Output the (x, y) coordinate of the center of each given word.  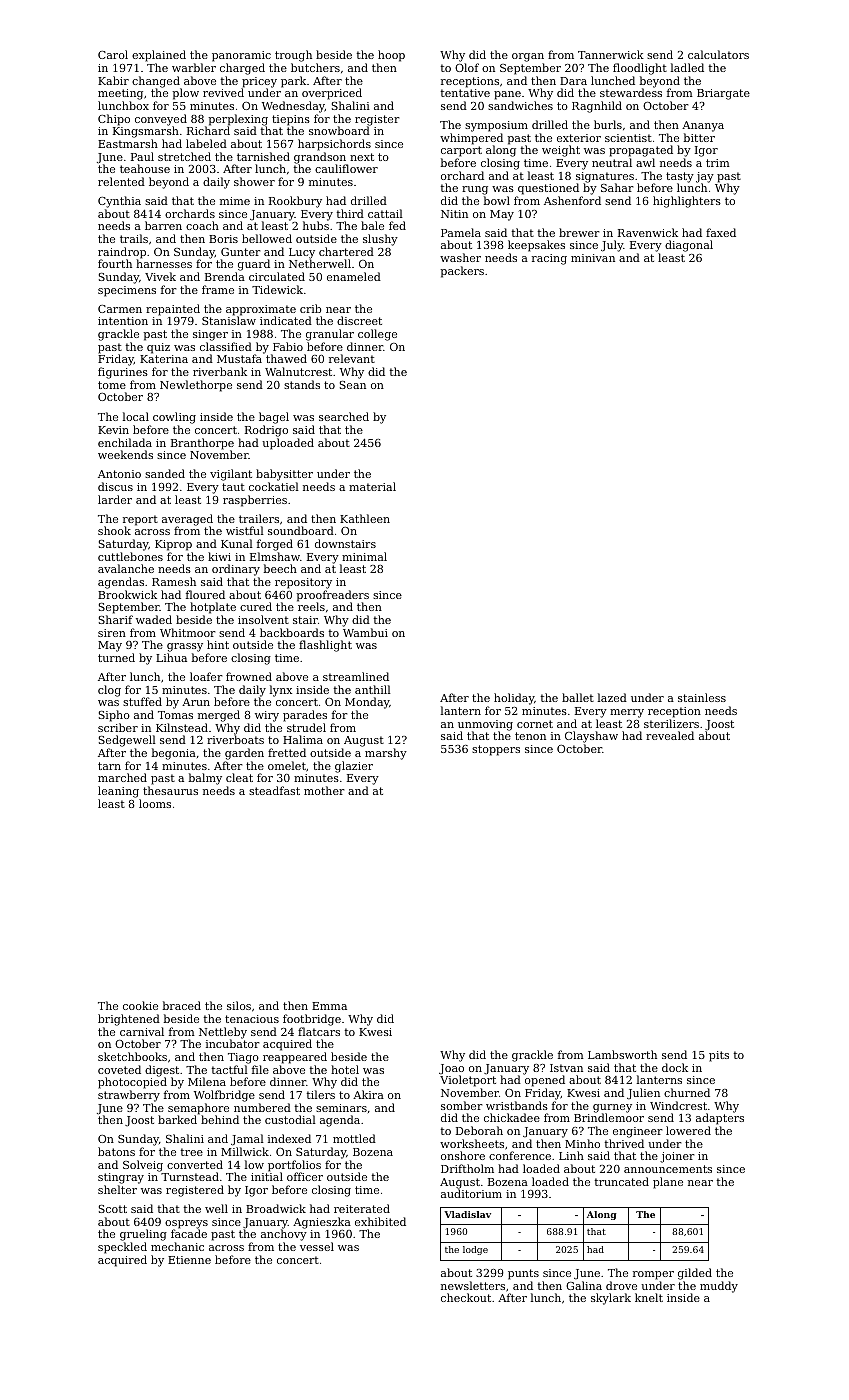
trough (293, 56)
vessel (317, 1246)
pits (719, 1056)
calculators (718, 54)
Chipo (114, 120)
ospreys (186, 1224)
